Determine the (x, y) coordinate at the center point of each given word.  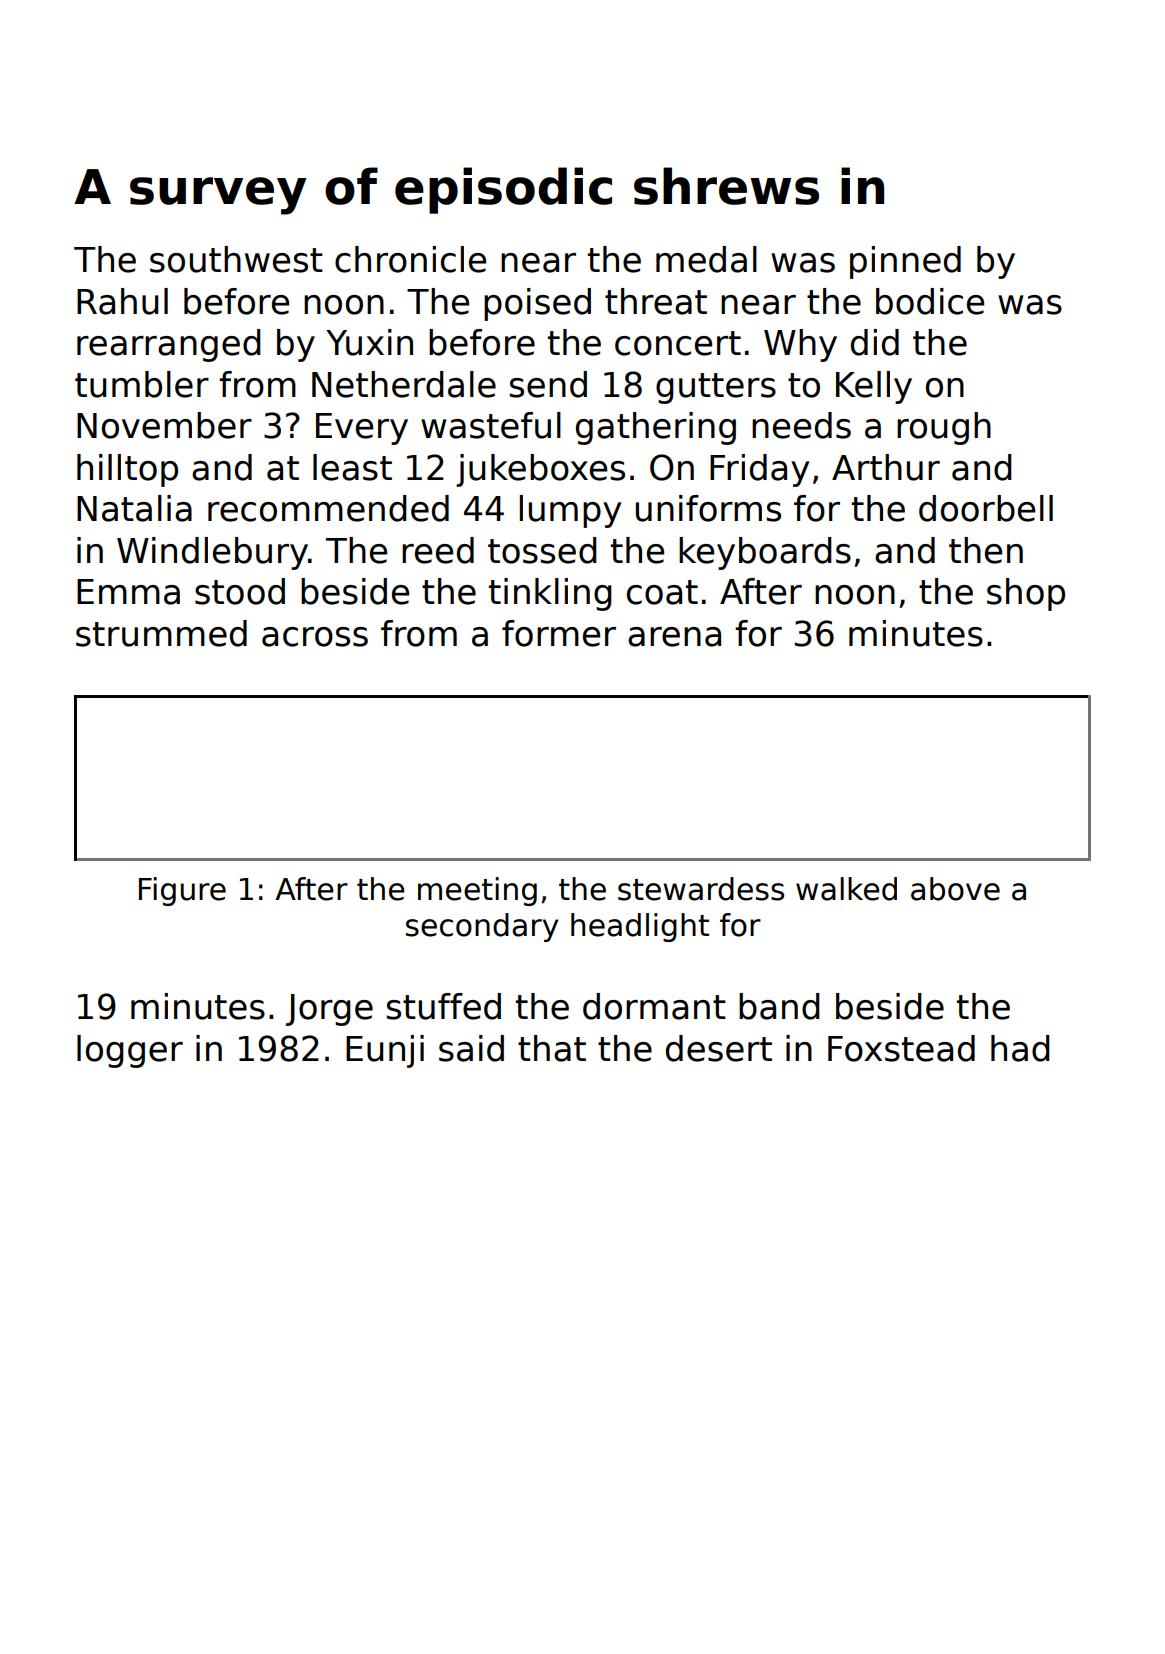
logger (130, 1051)
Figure (182, 891)
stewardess (701, 889)
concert (678, 343)
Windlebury (212, 553)
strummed (161, 633)
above (955, 889)
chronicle (410, 259)
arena (674, 637)
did (875, 342)
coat (662, 592)
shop (1026, 594)
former (559, 633)
